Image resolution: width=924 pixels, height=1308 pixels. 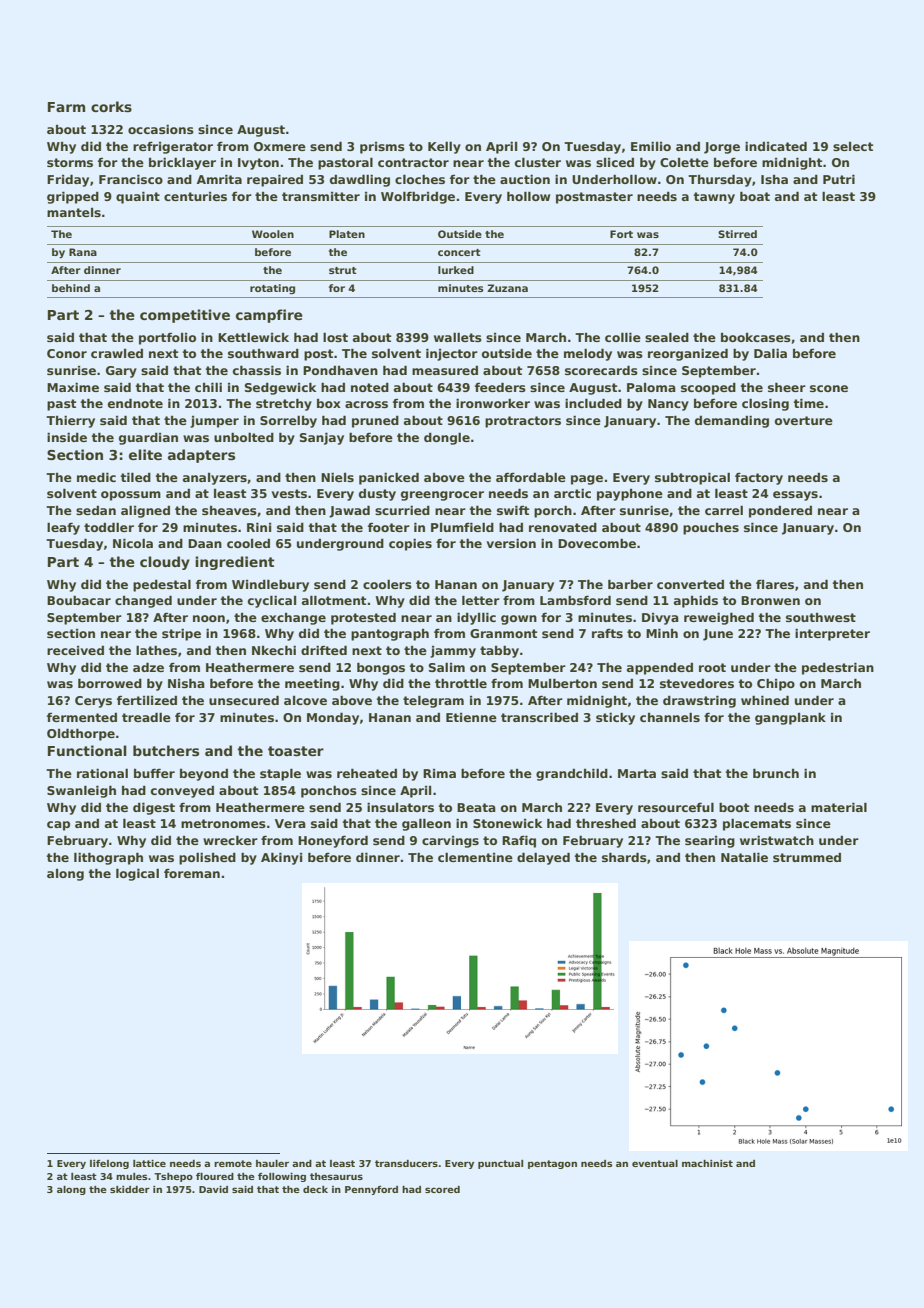 What do you see at coordinates (213, 1189) in the screenshot?
I see `David` at bounding box center [213, 1189].
